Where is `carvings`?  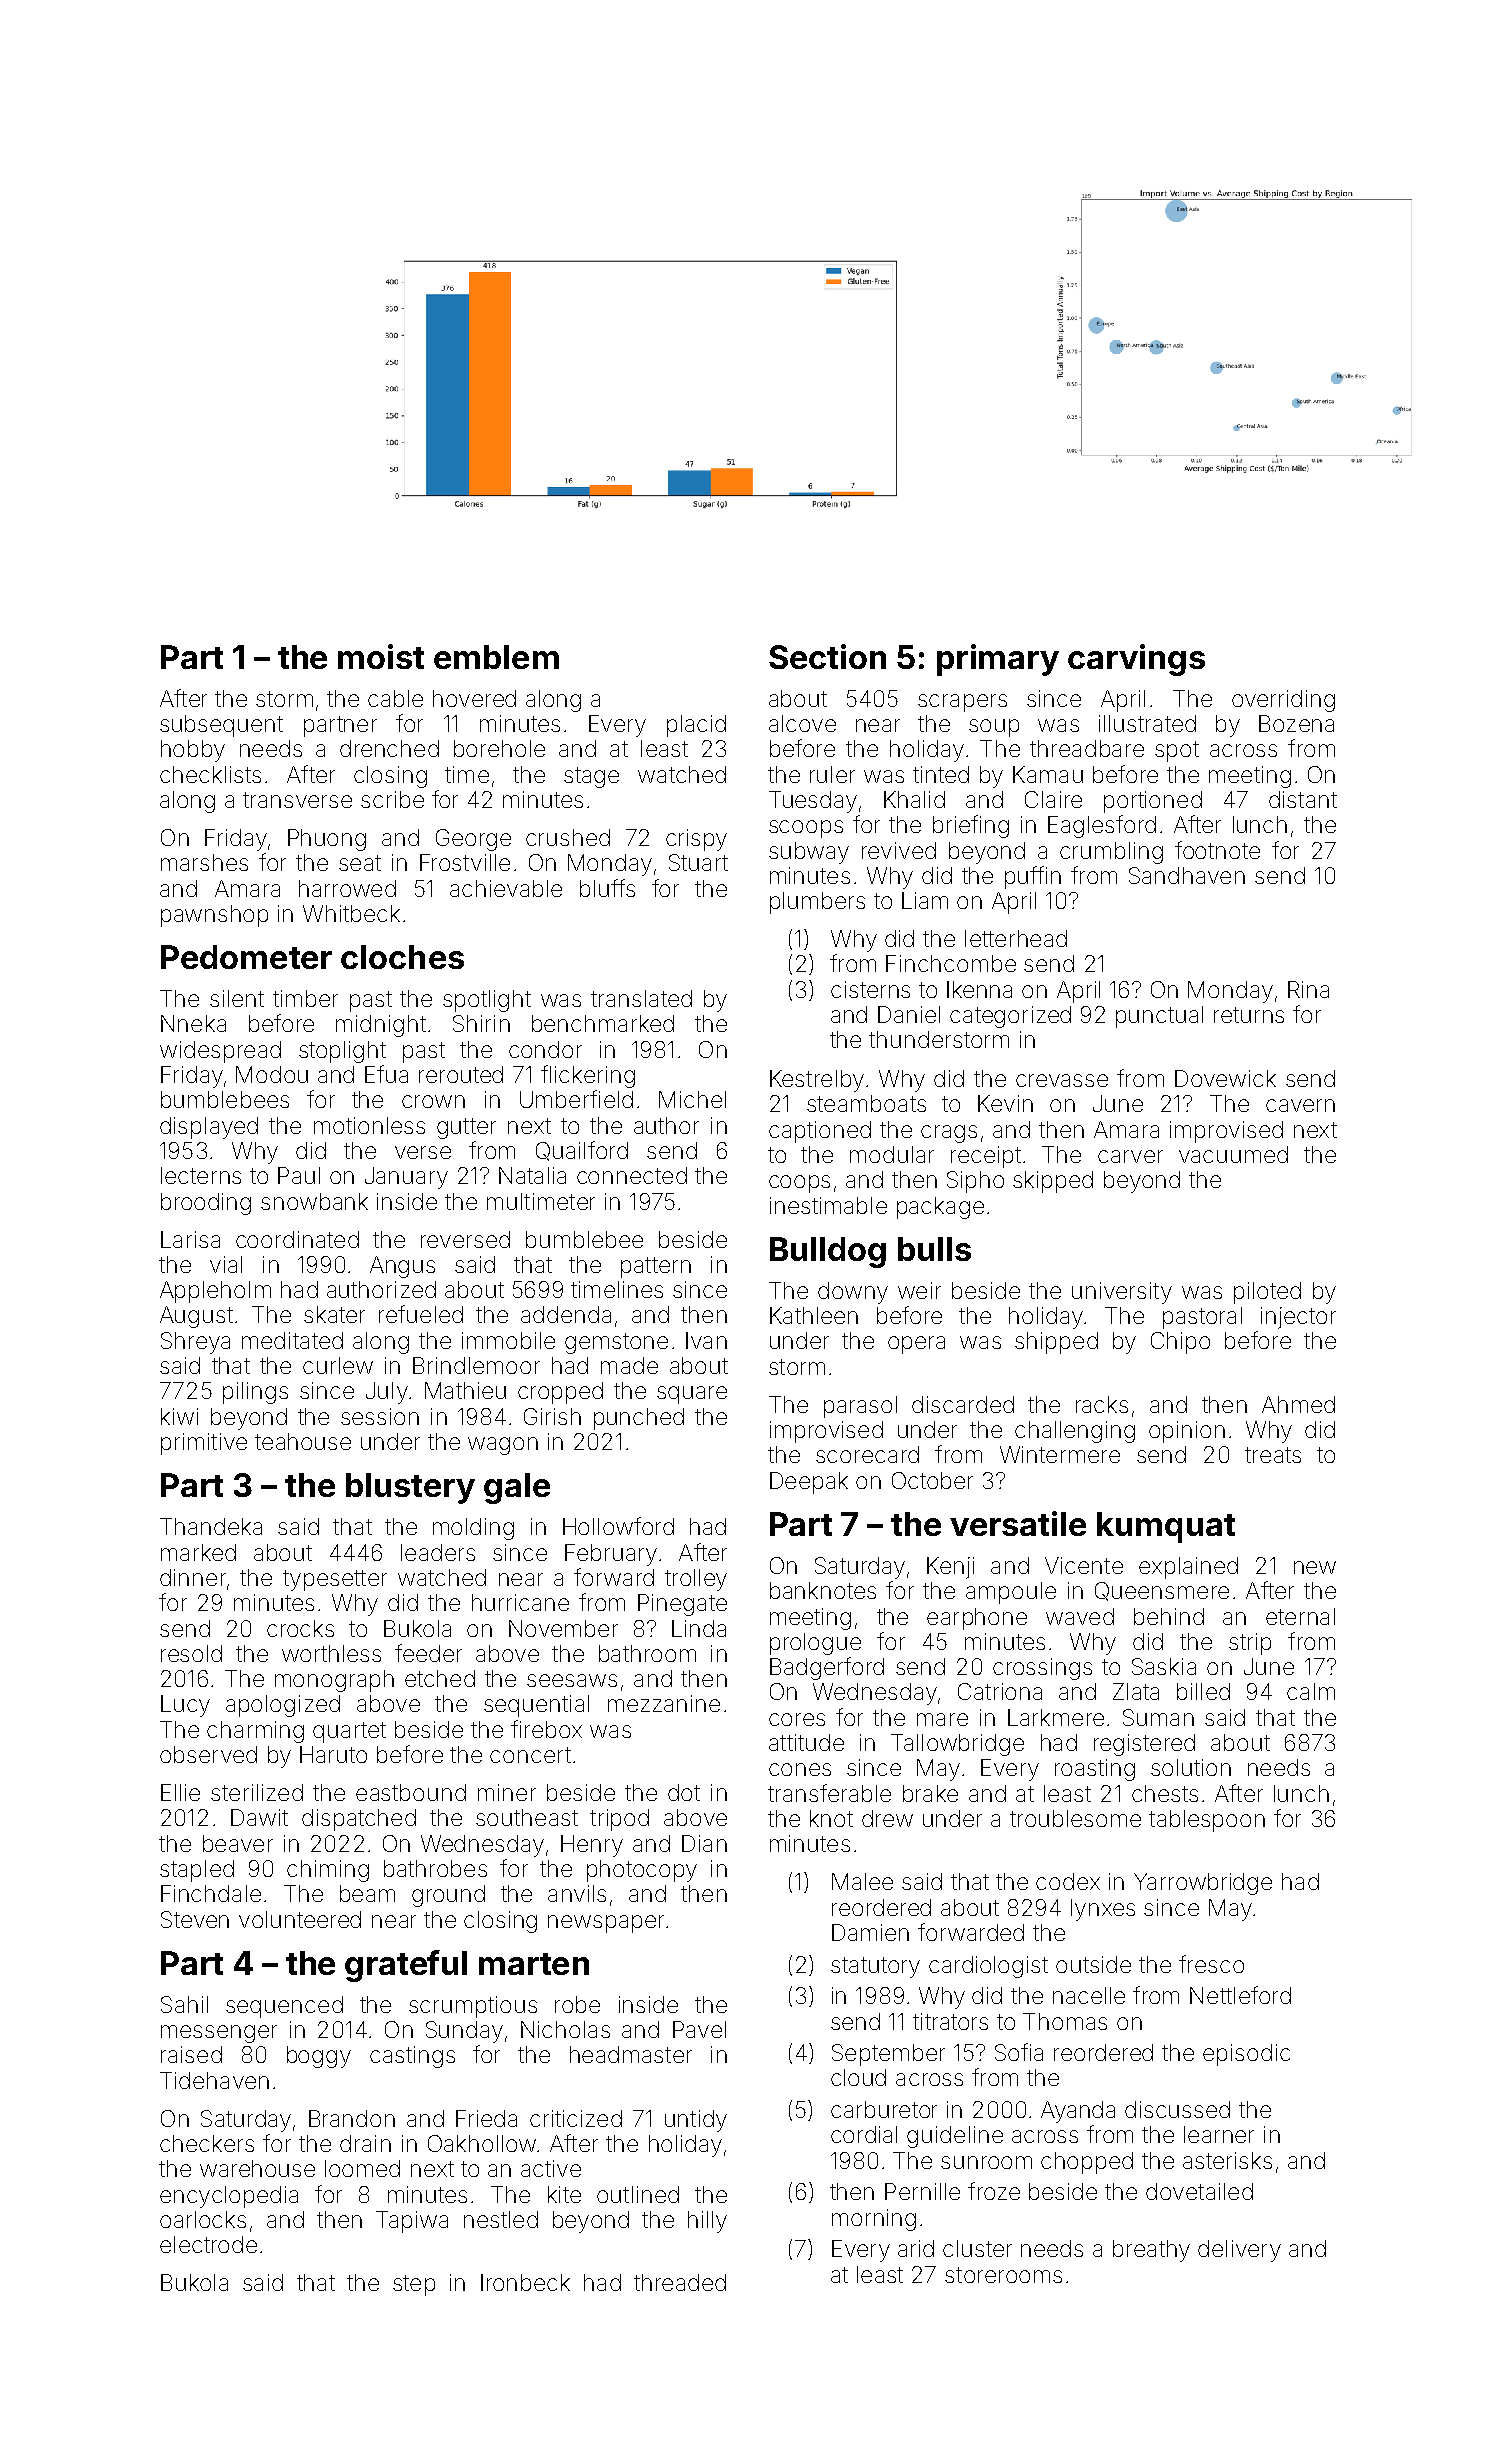
carvings is located at coordinates (1136, 660).
